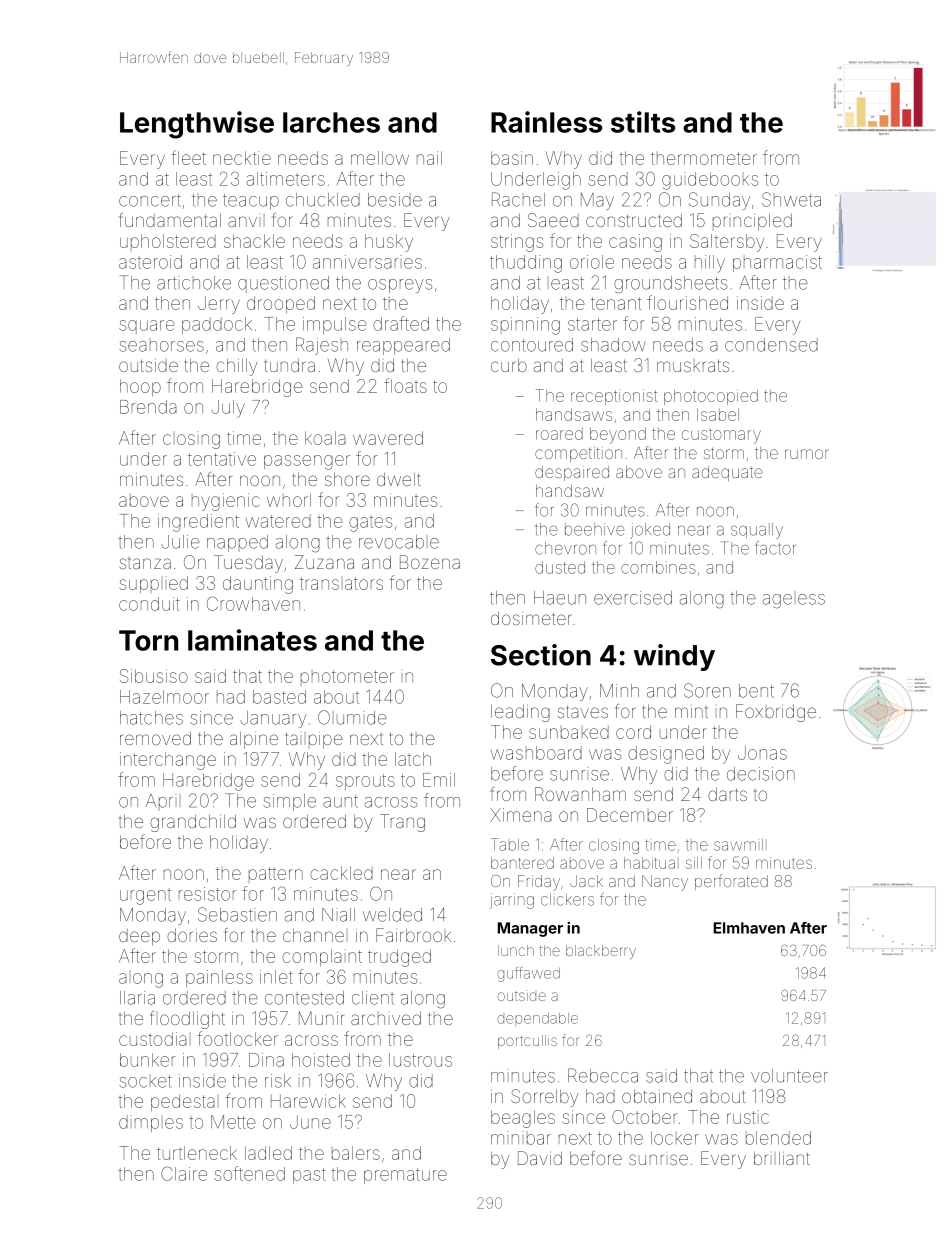 This image has height=1233, width=952. What do you see at coordinates (237, 543) in the image?
I see `napped` at bounding box center [237, 543].
